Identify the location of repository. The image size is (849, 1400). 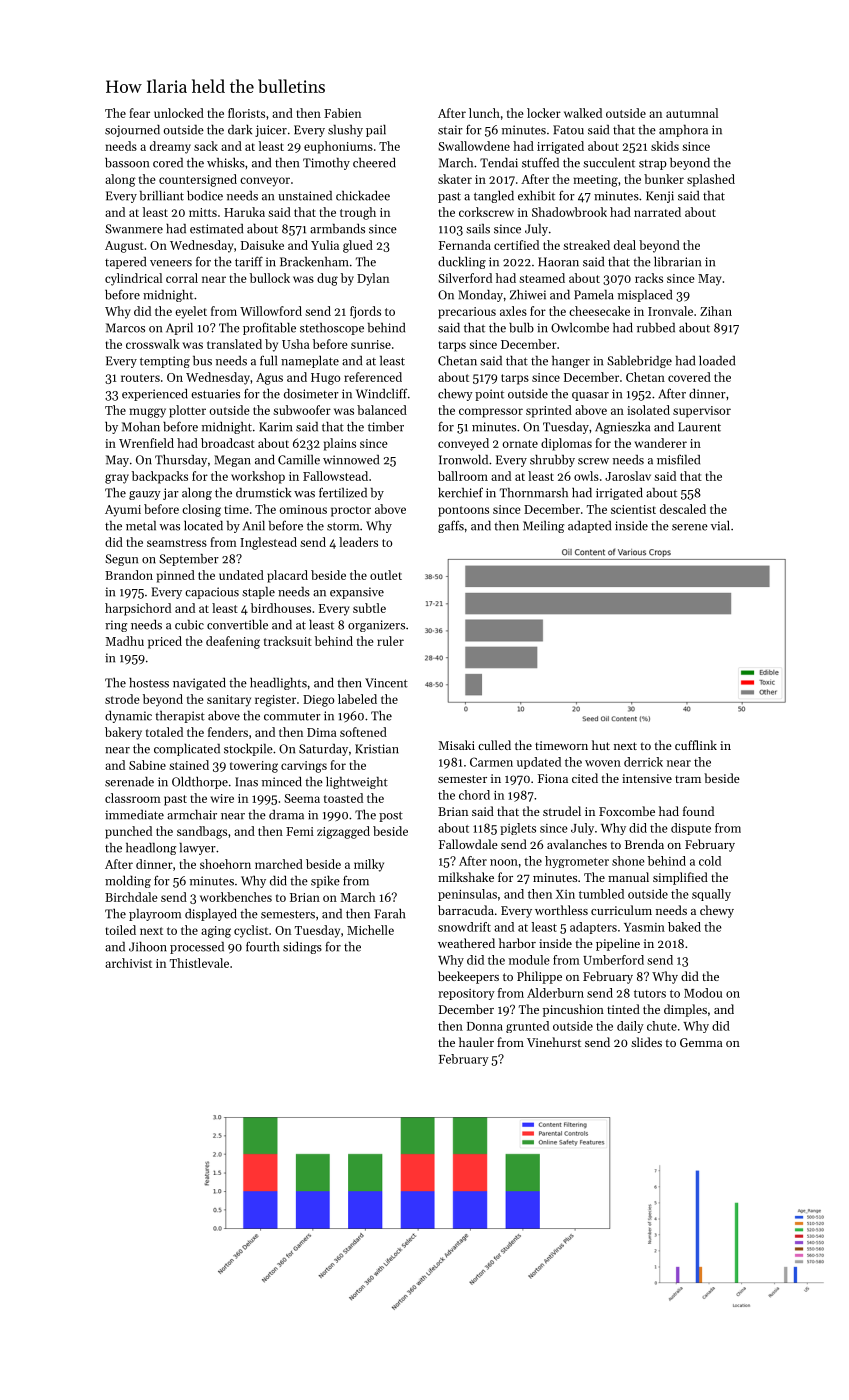
(466, 994).
